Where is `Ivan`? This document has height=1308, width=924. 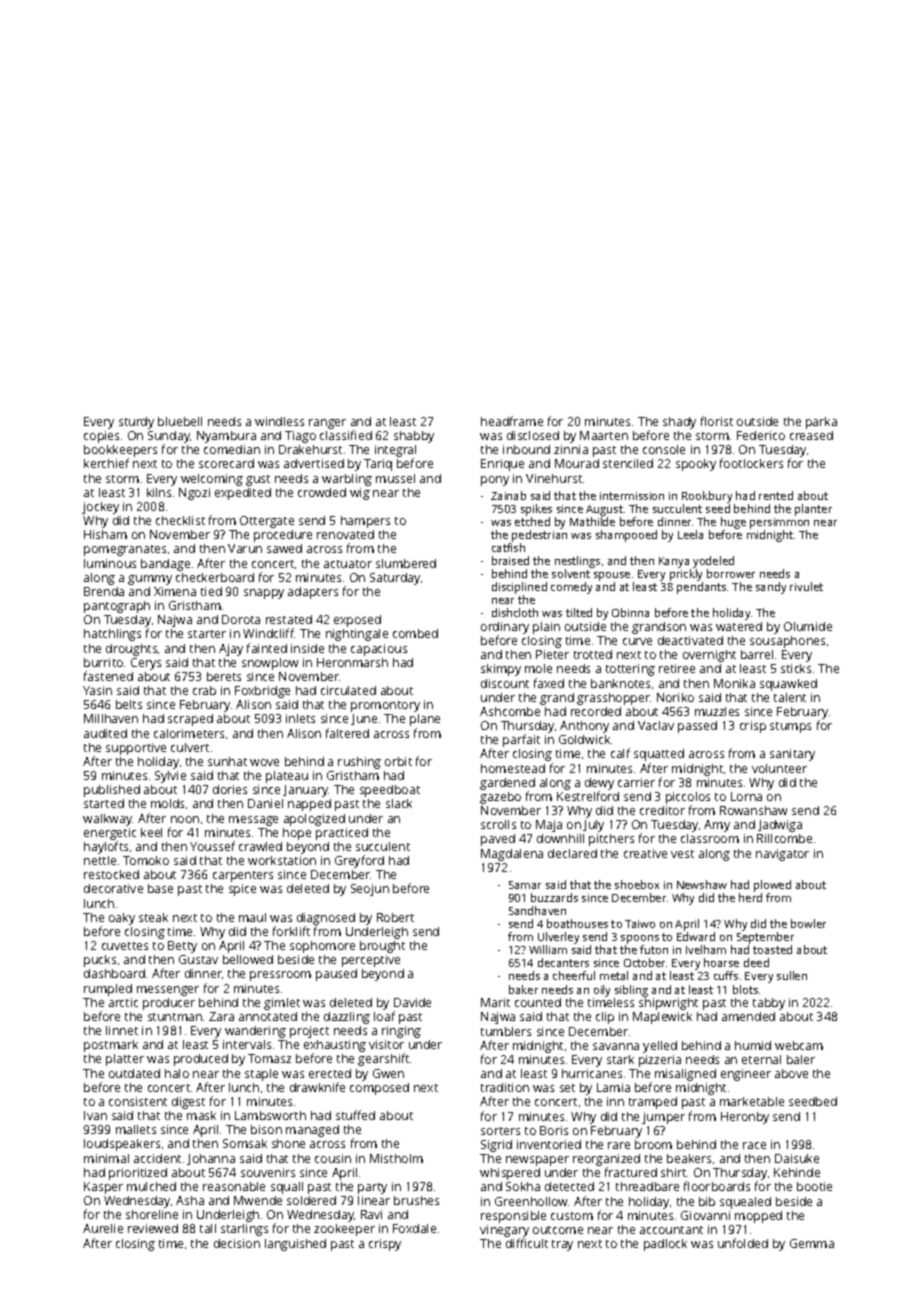
Ivan is located at coordinates (95, 1115).
